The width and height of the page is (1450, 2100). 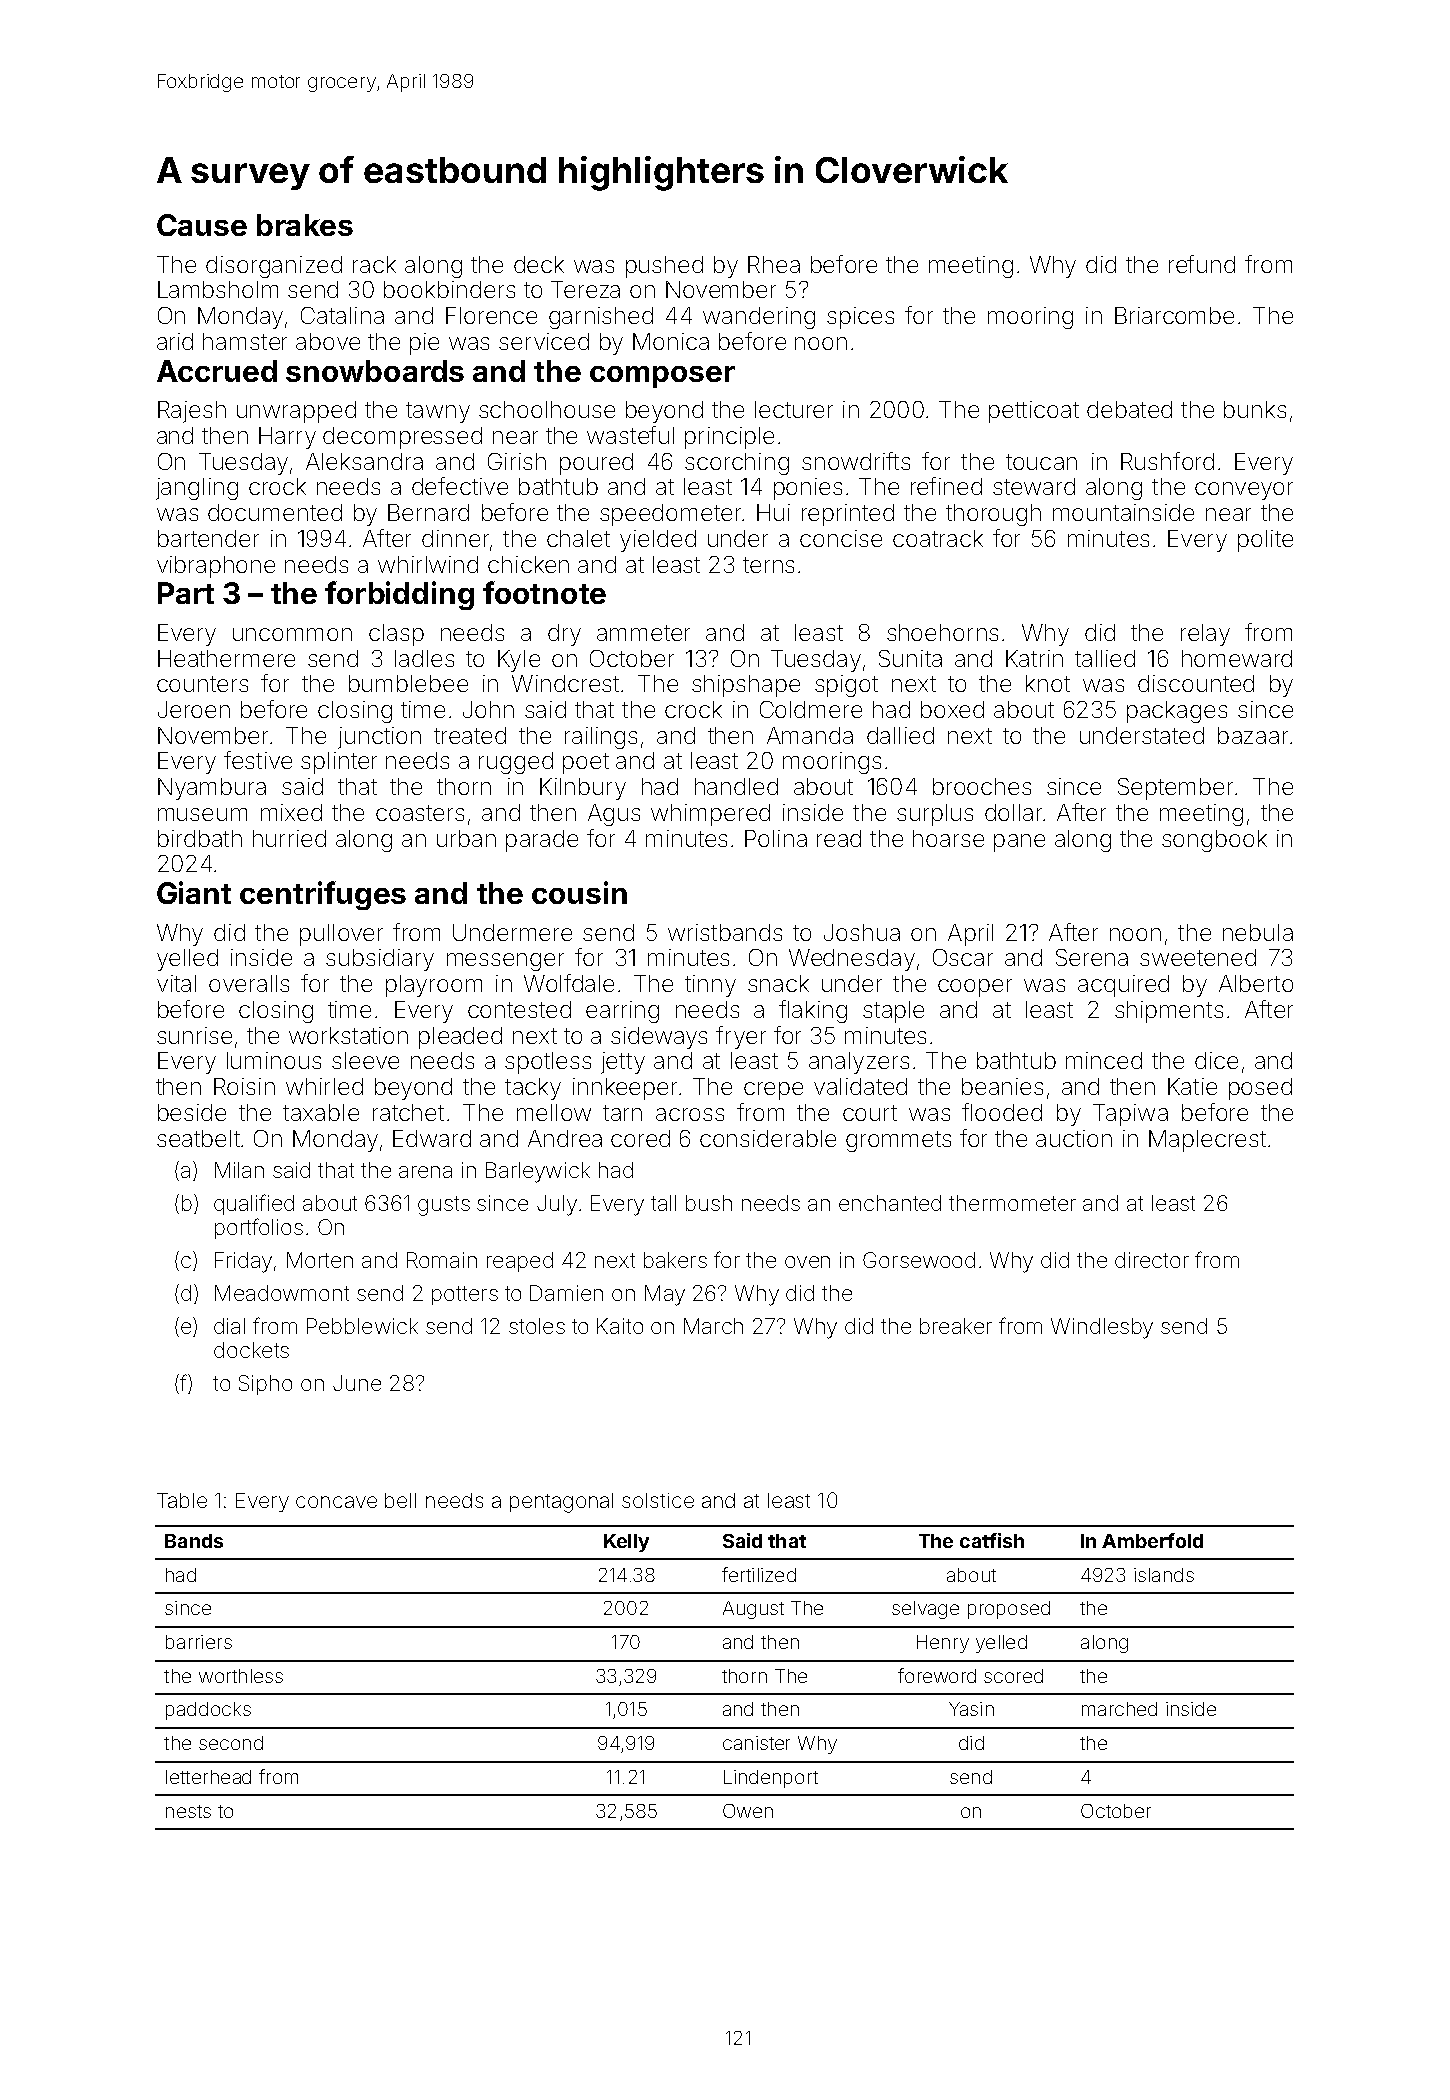 What do you see at coordinates (622, 1012) in the page?
I see `earring` at bounding box center [622, 1012].
